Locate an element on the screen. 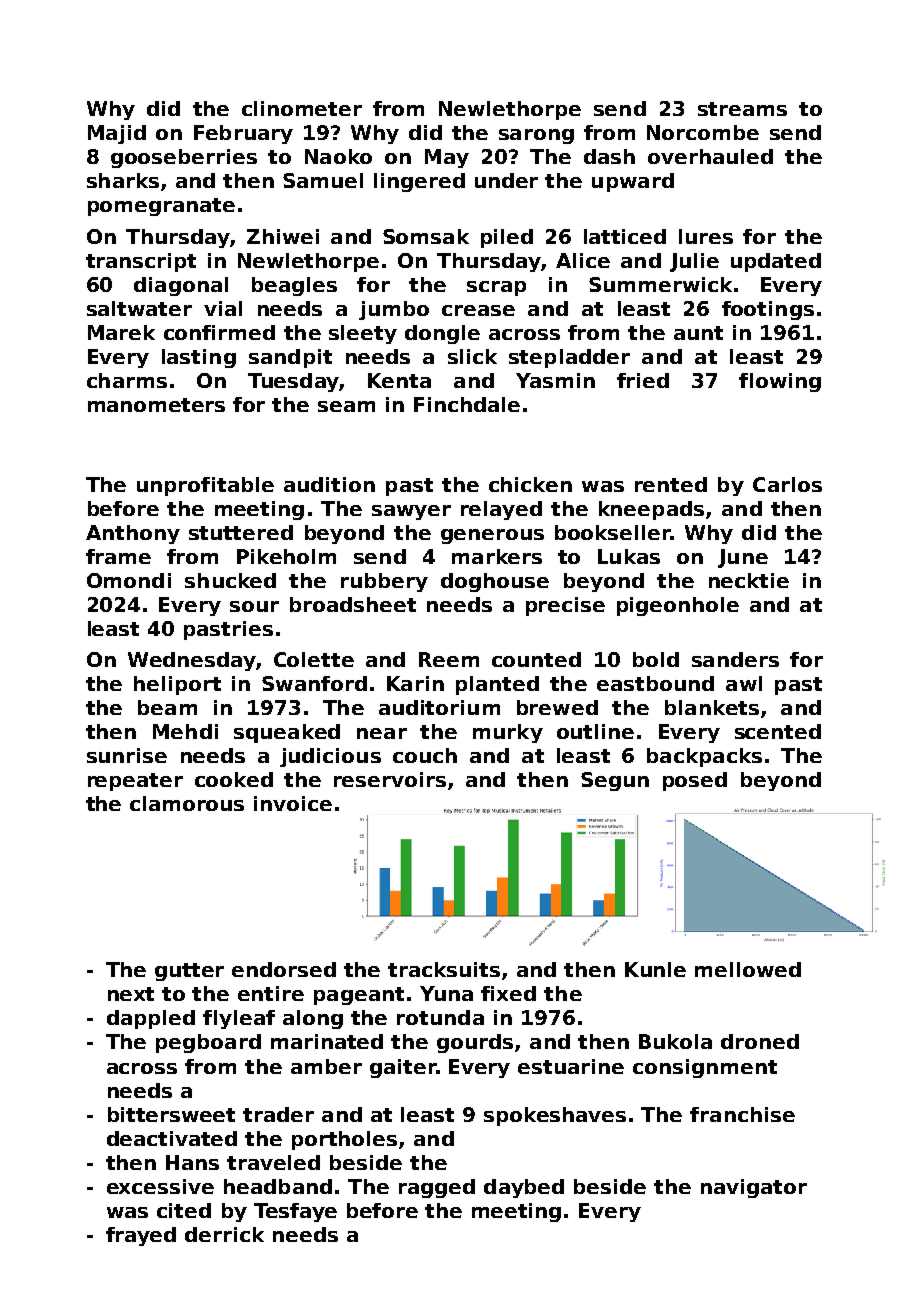  consignment is located at coordinates (705, 1068).
